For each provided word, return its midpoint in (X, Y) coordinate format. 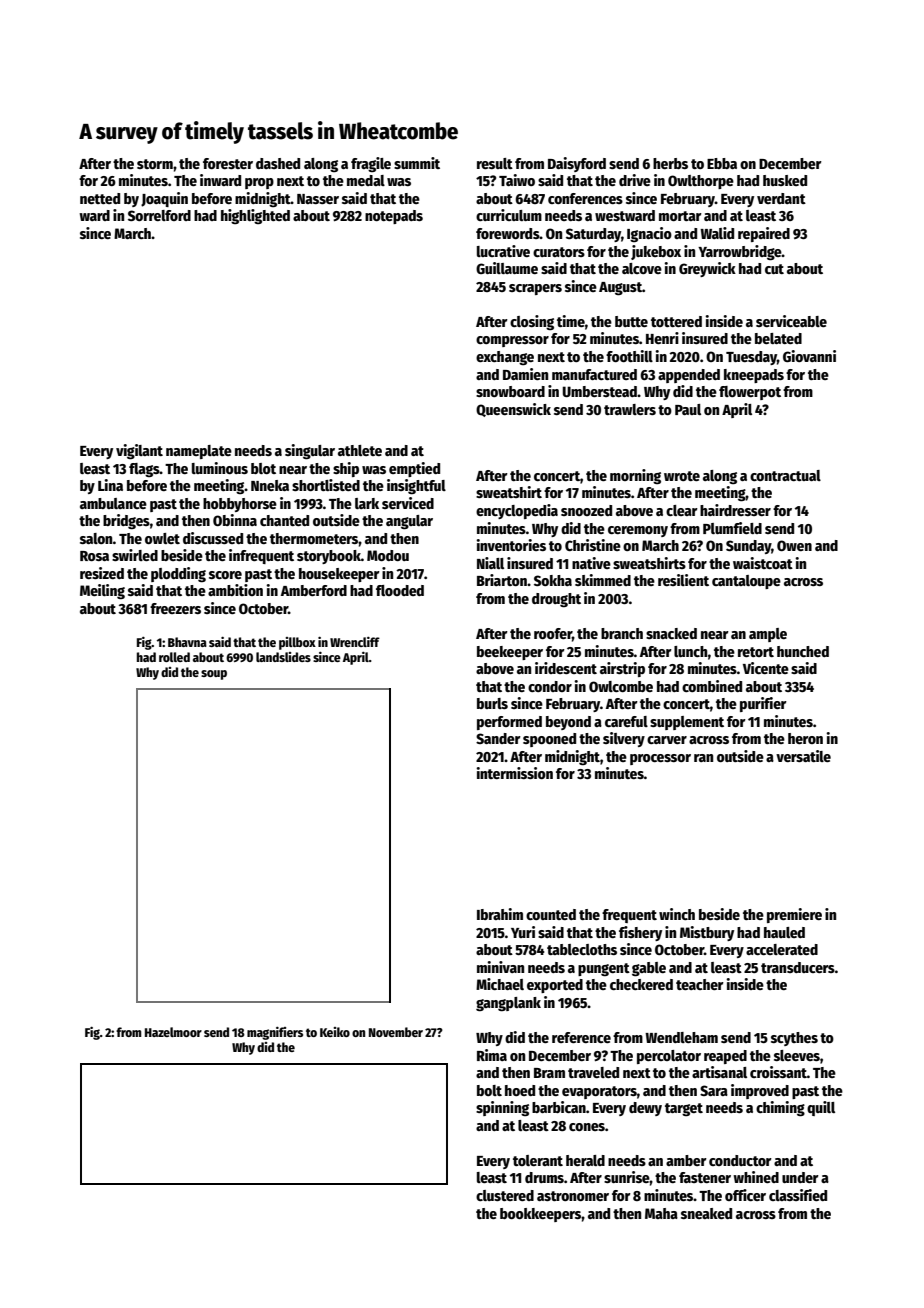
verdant (781, 198)
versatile (803, 756)
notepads (394, 217)
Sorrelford (159, 215)
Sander (498, 738)
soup (214, 675)
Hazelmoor (173, 1032)
